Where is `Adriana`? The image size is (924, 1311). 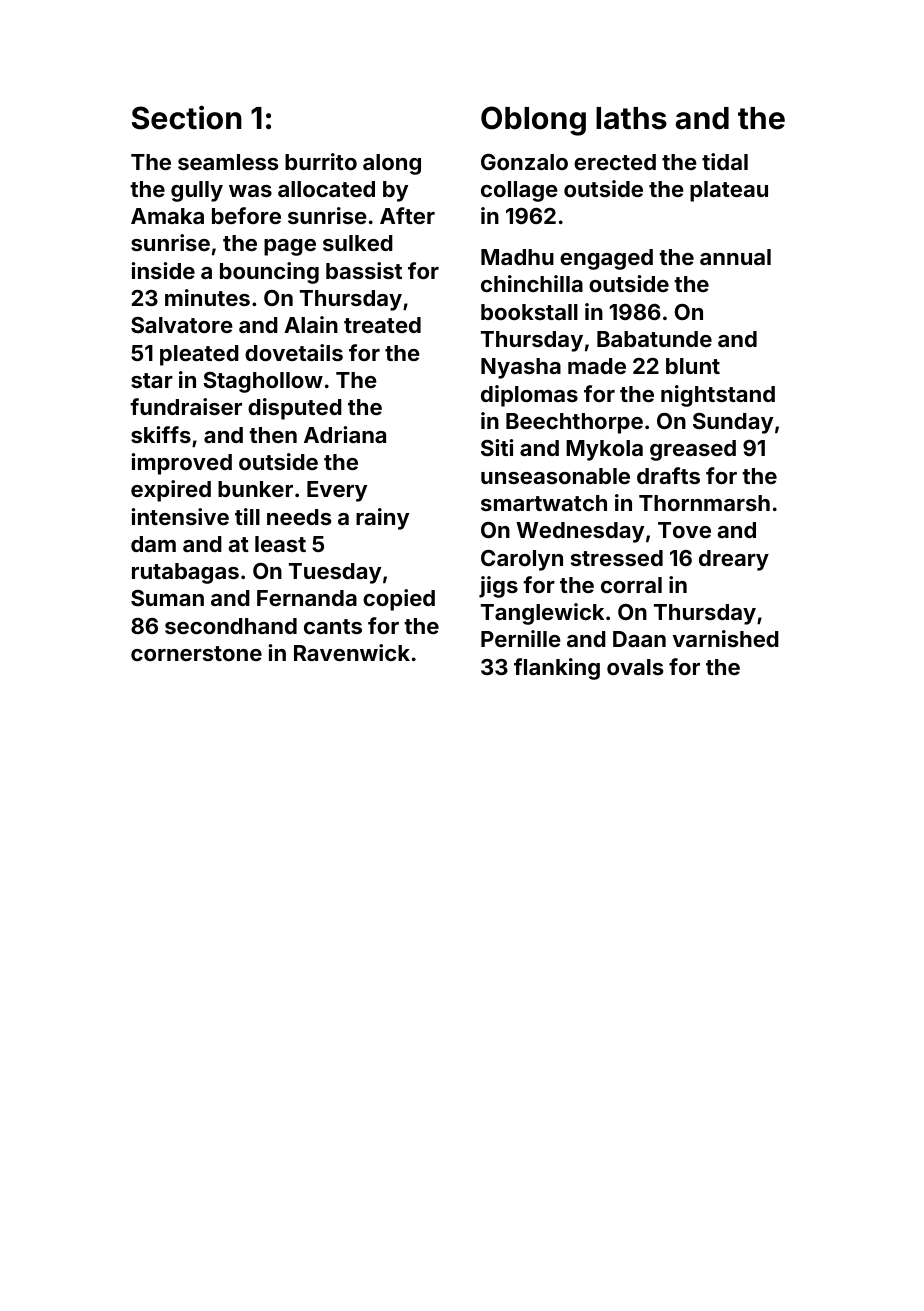 Adriana is located at coordinates (345, 434).
